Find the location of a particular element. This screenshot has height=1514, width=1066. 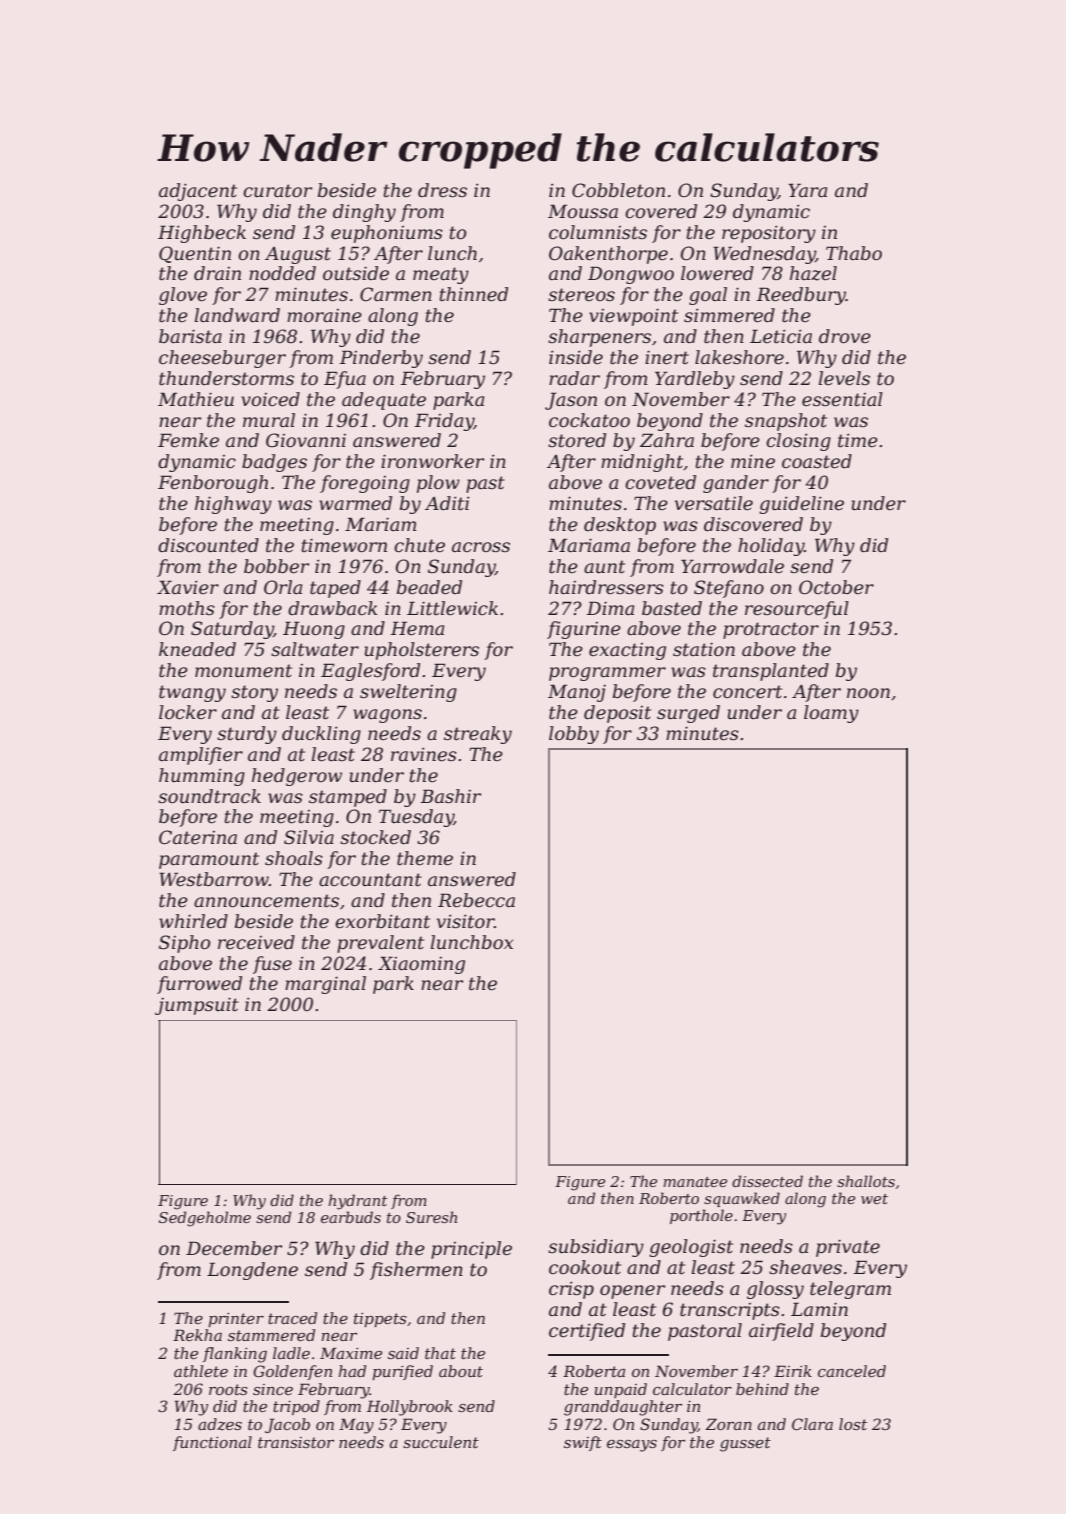

October is located at coordinates (836, 587).
